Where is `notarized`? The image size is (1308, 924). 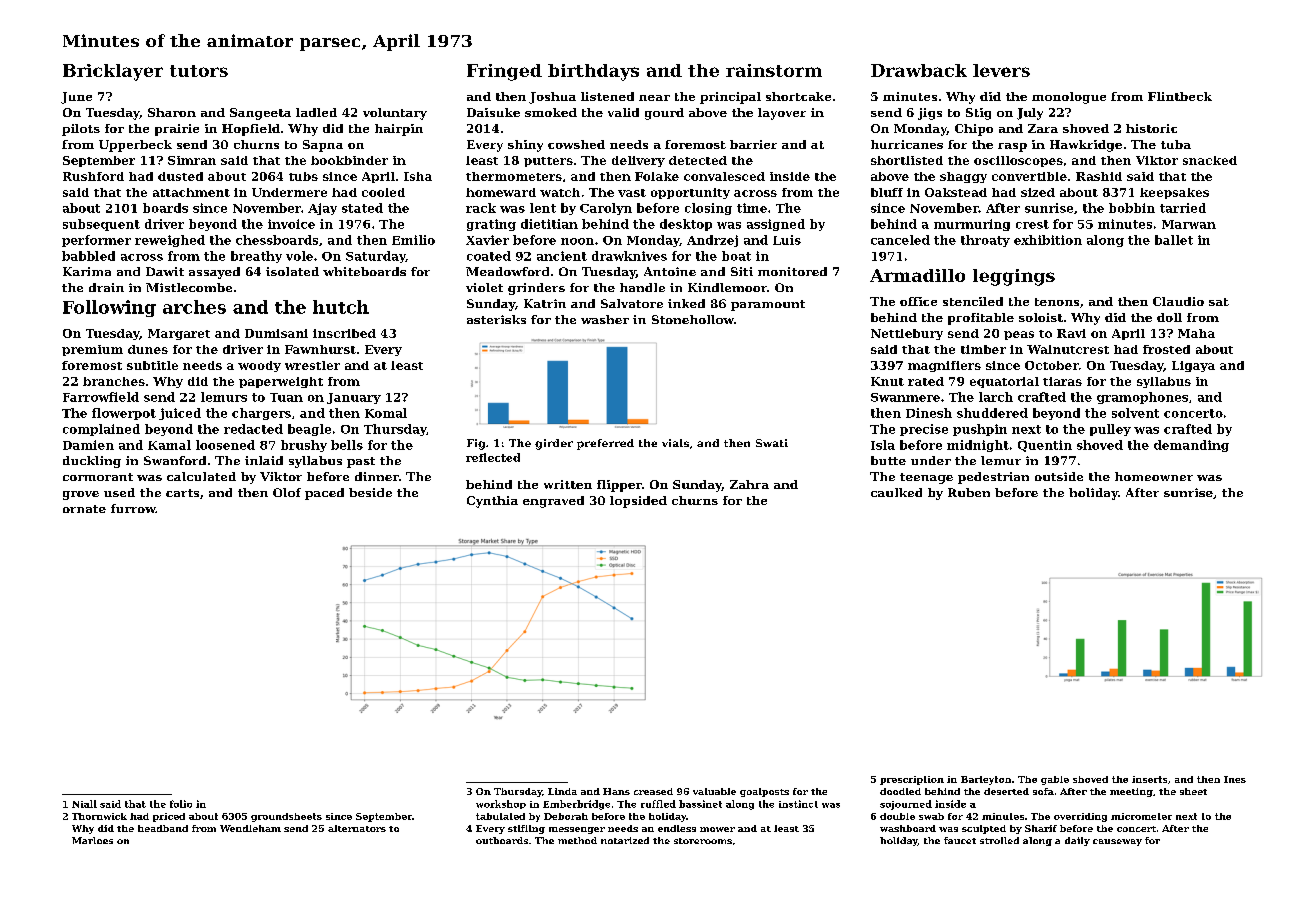 notarized is located at coordinates (625, 840).
